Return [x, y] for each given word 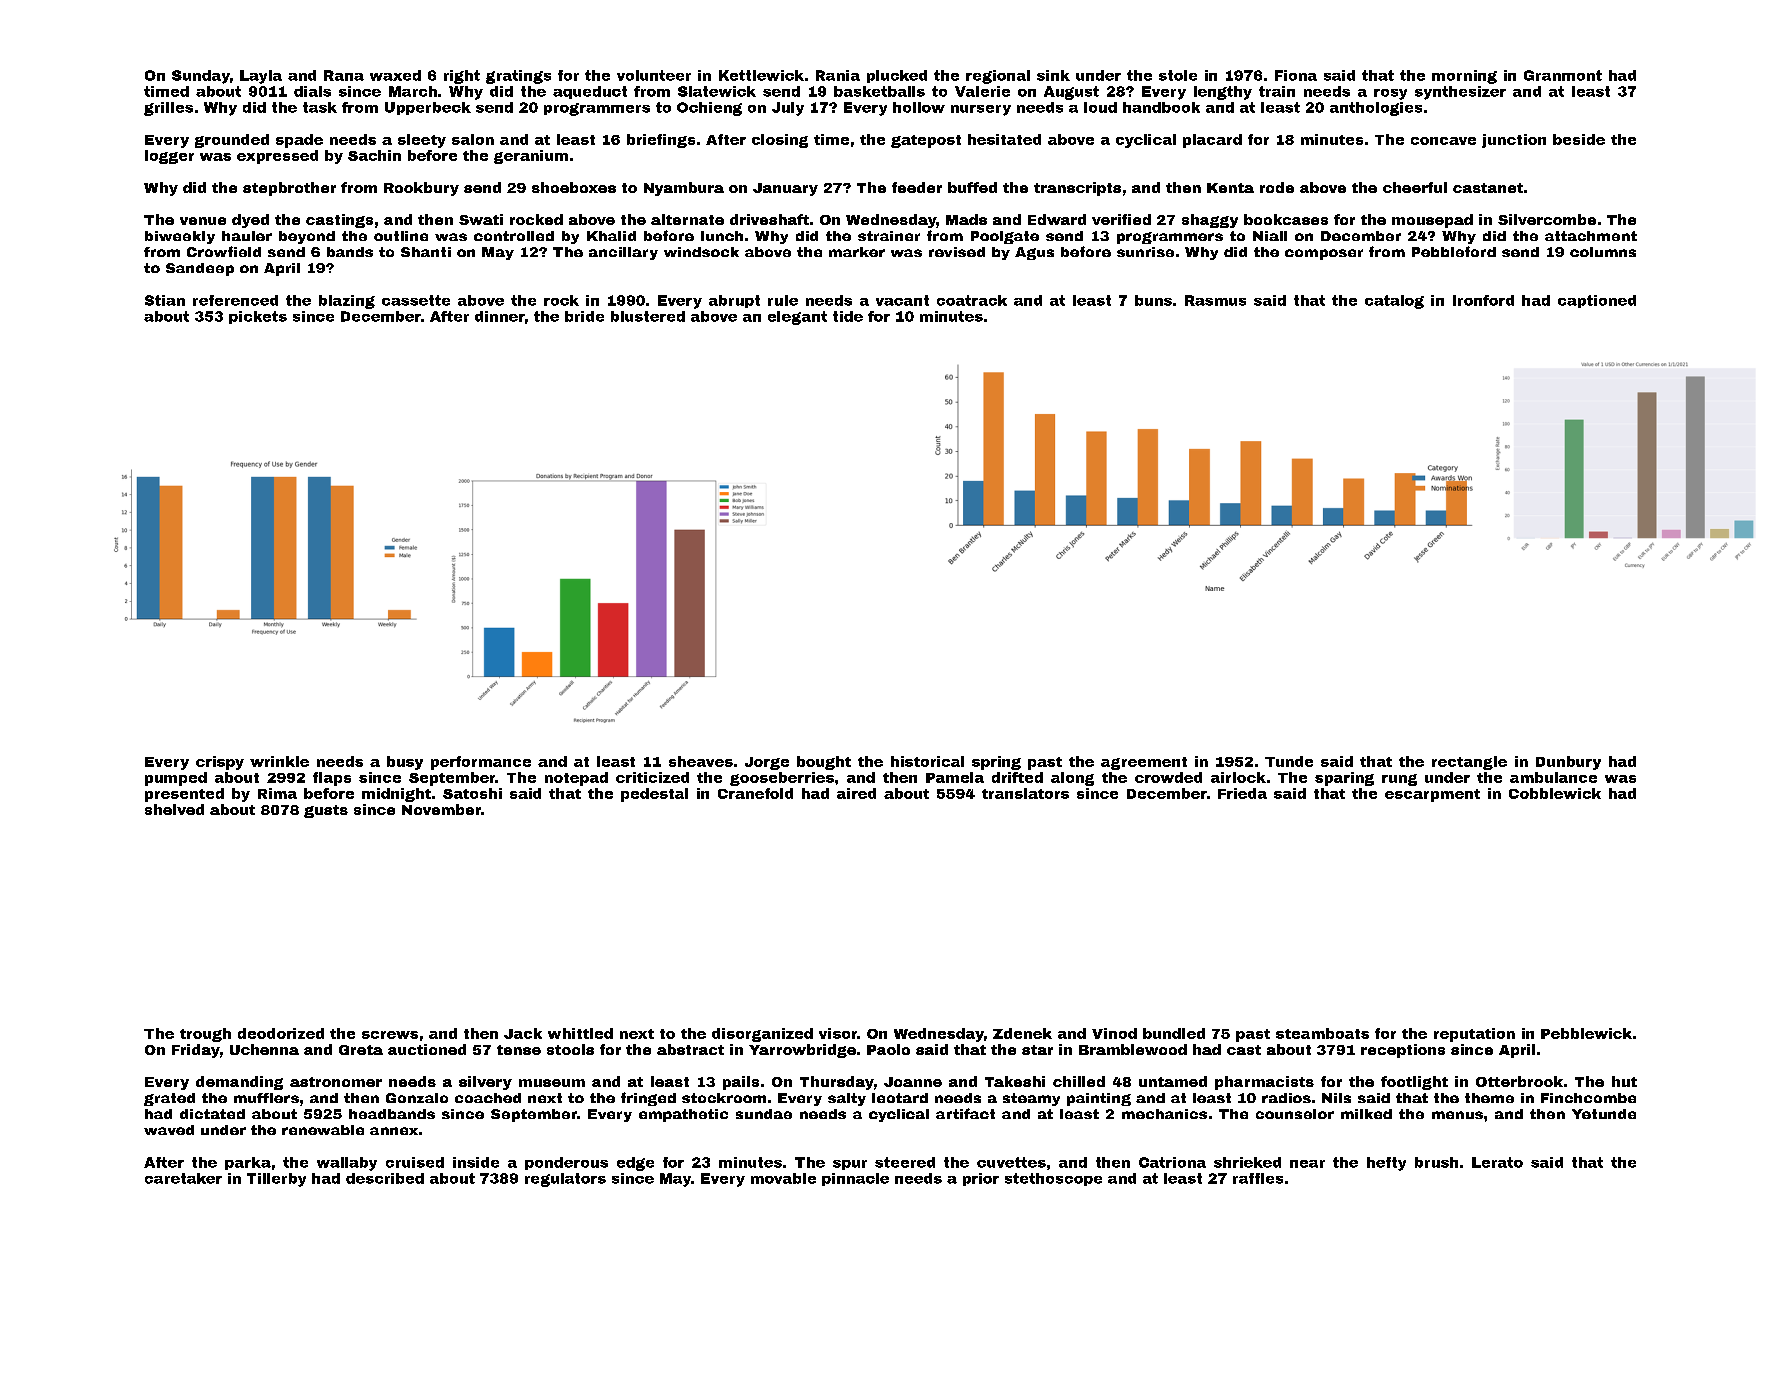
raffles [1258, 1178]
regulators [565, 1180]
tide [848, 316]
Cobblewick [1555, 793]
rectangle [1469, 763]
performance [481, 763]
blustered [648, 316]
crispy [220, 763]
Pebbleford [1454, 251]
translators [1025, 793]
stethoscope [1053, 1179]
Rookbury [421, 189]
